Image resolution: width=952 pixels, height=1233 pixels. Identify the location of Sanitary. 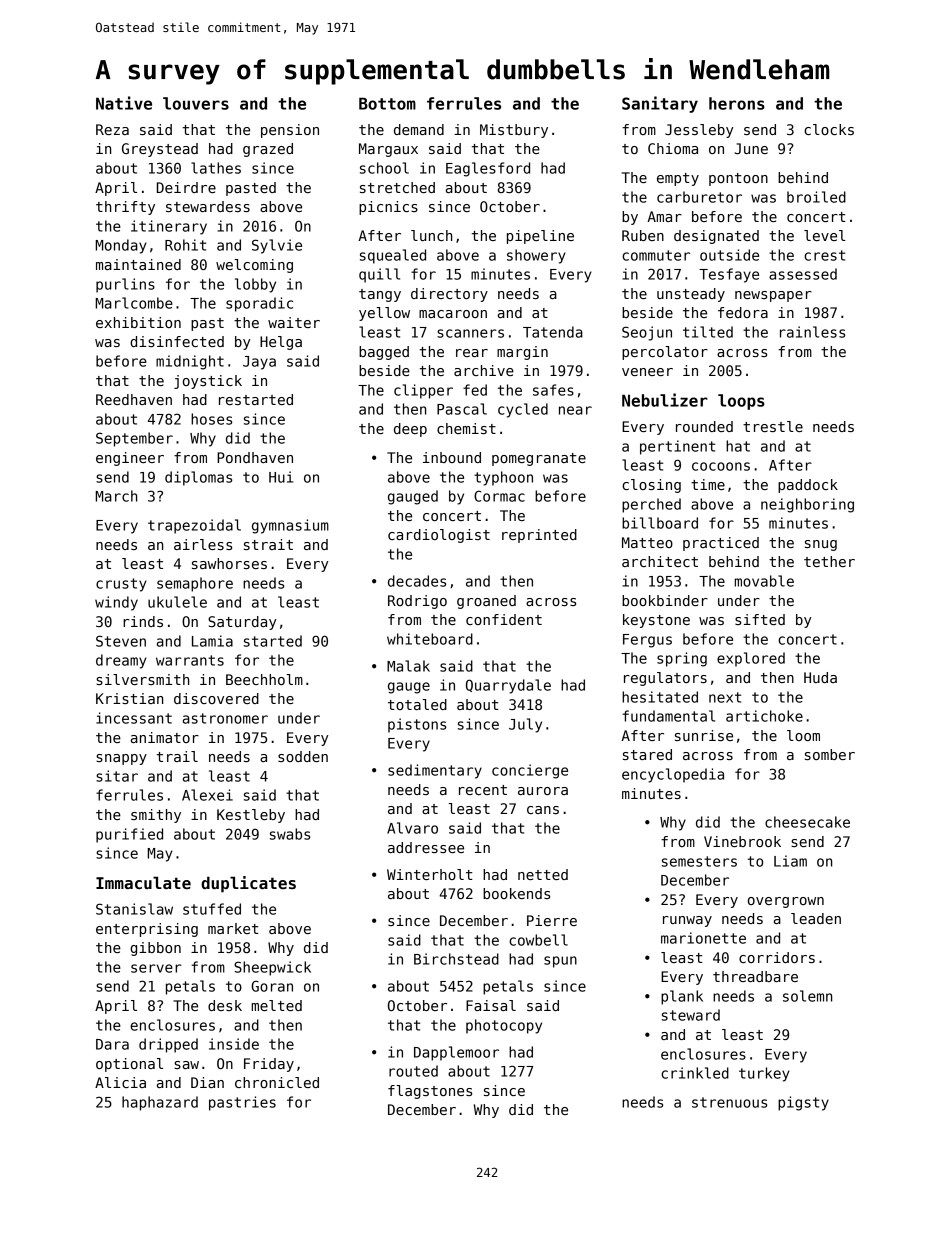
(660, 104).
